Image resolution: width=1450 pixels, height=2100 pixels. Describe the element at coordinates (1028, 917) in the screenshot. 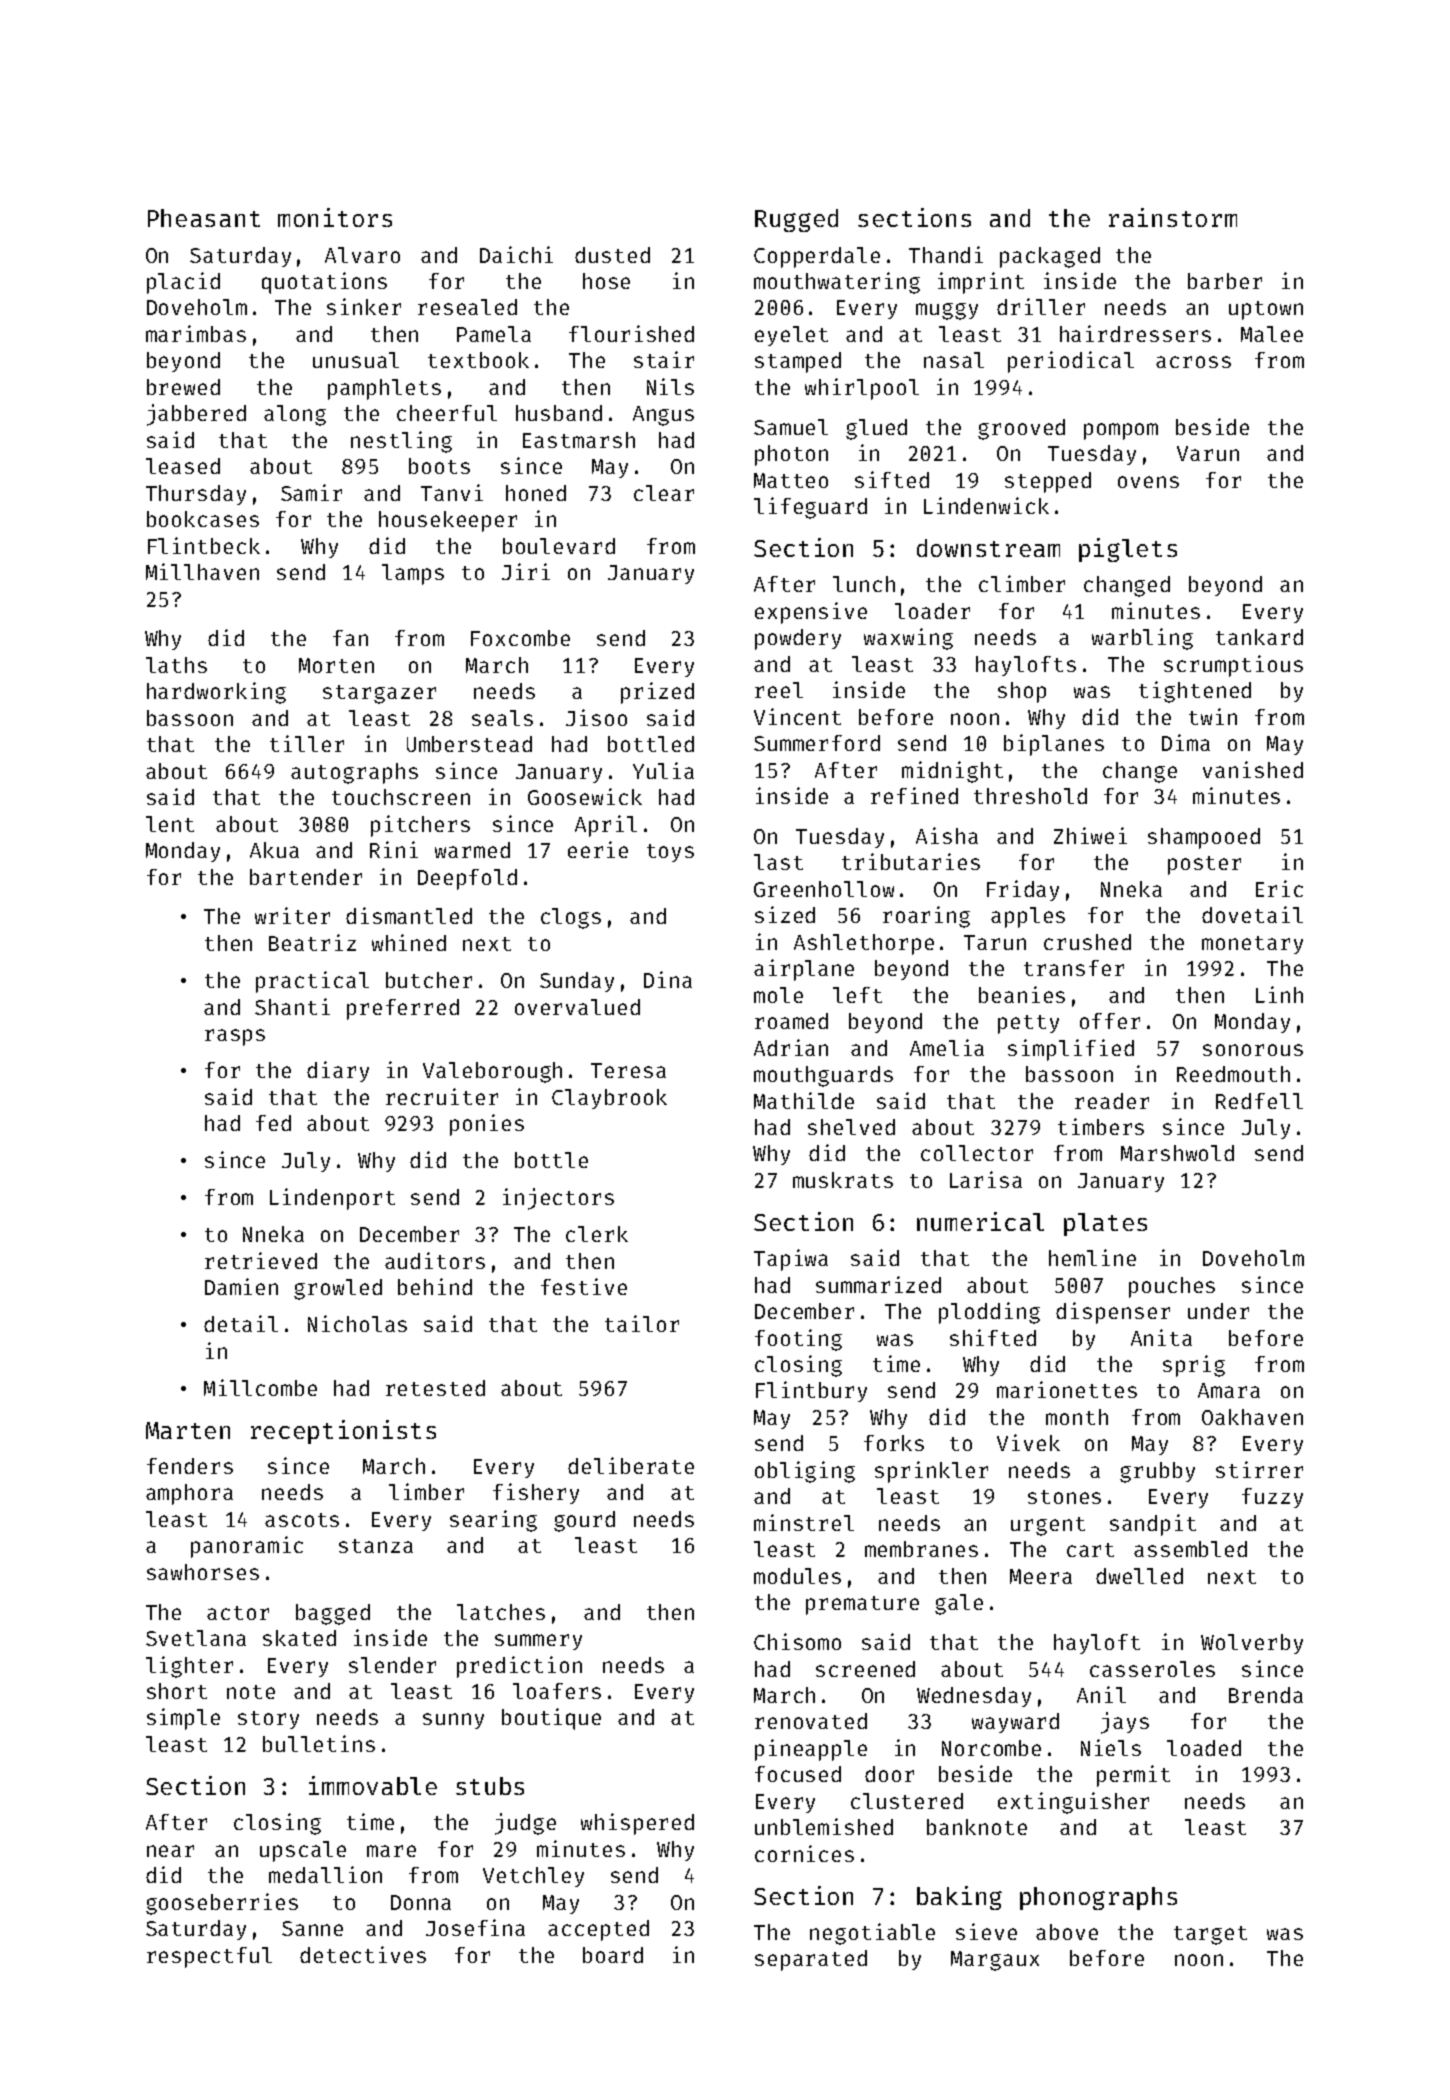

I see `apples` at that location.
